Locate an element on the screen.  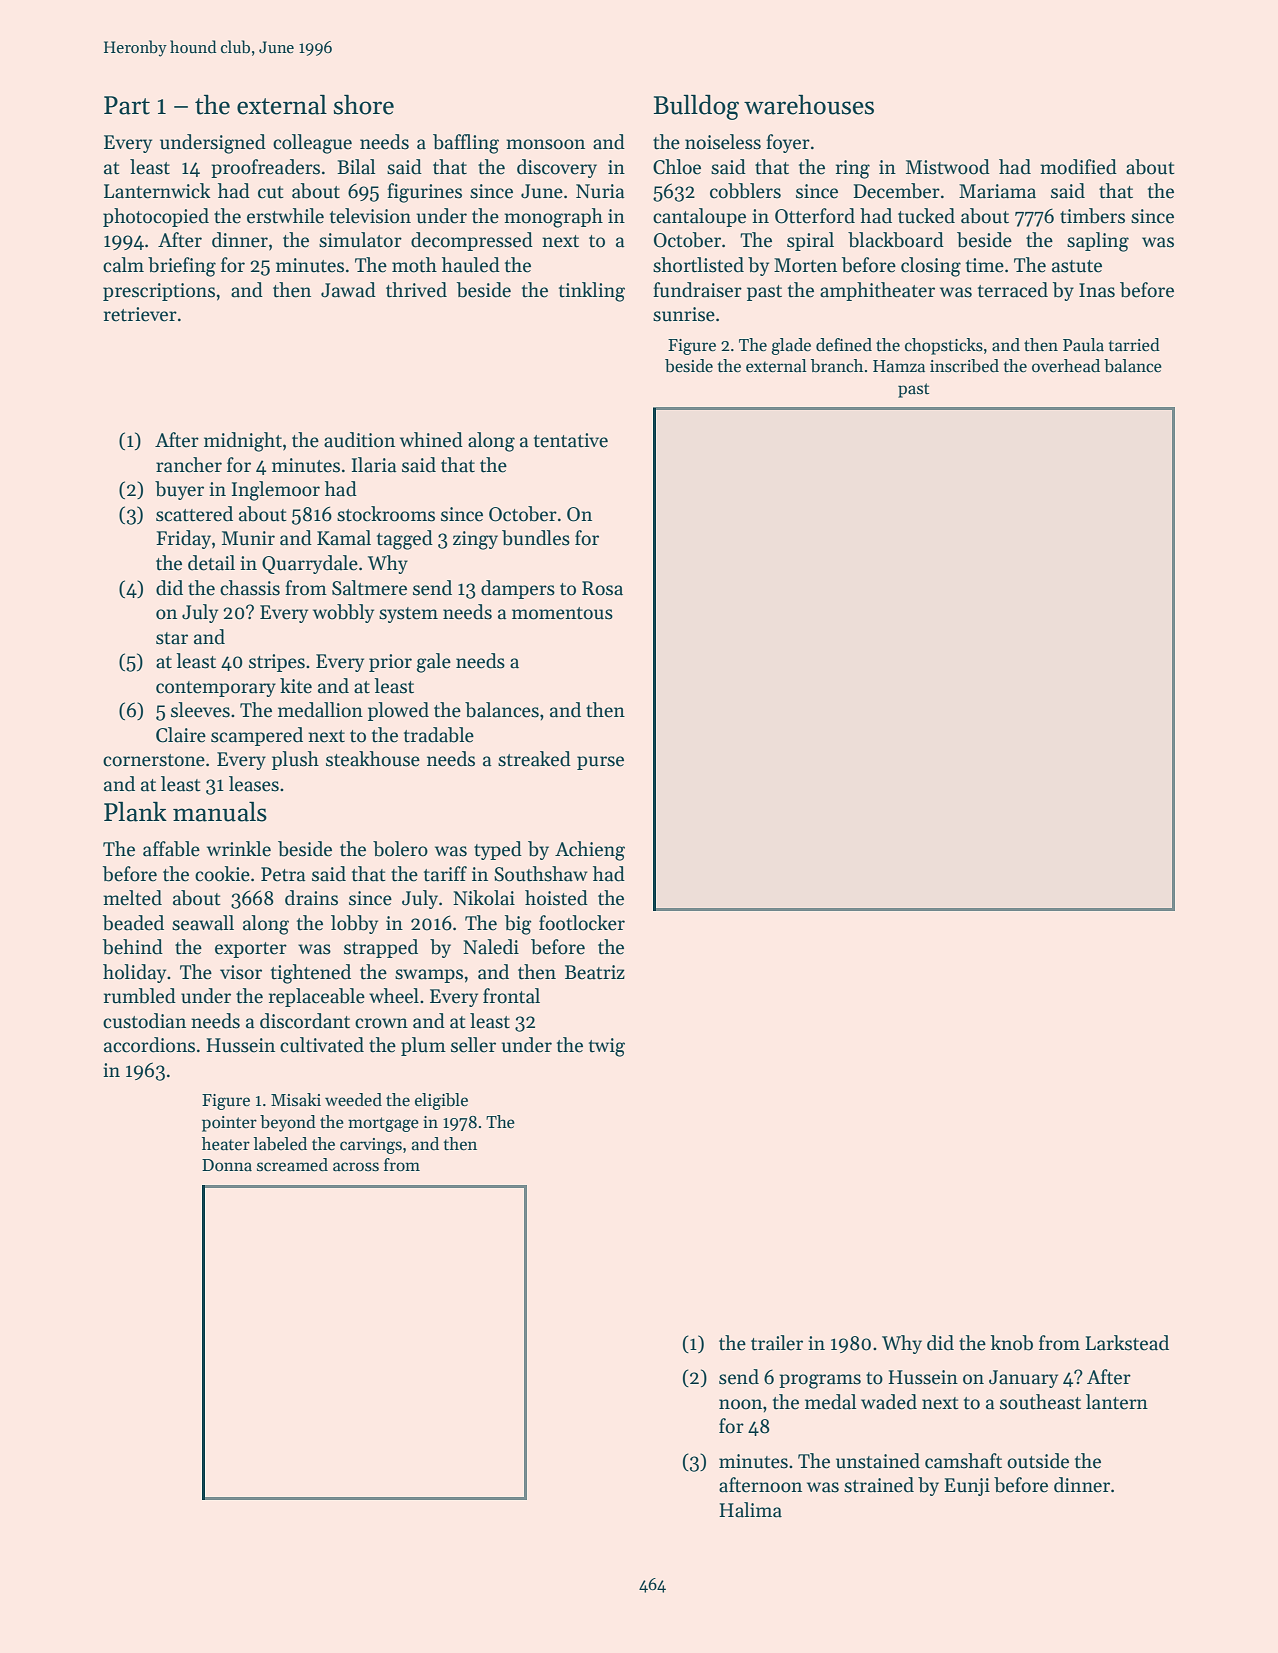
Rosa is located at coordinates (602, 588).
